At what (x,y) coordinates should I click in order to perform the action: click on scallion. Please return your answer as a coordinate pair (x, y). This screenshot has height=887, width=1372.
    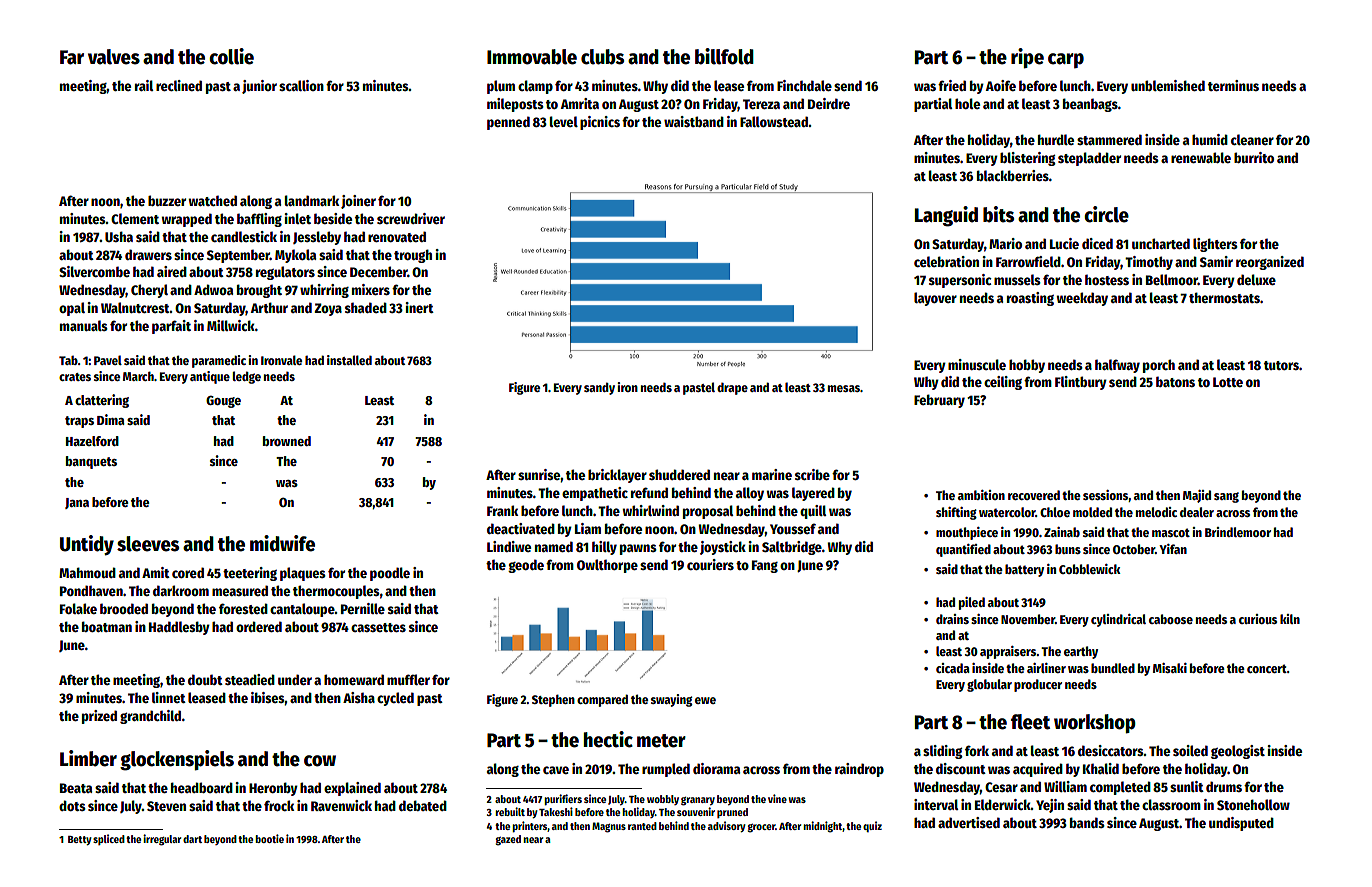
    Looking at the image, I should click on (301, 85).
